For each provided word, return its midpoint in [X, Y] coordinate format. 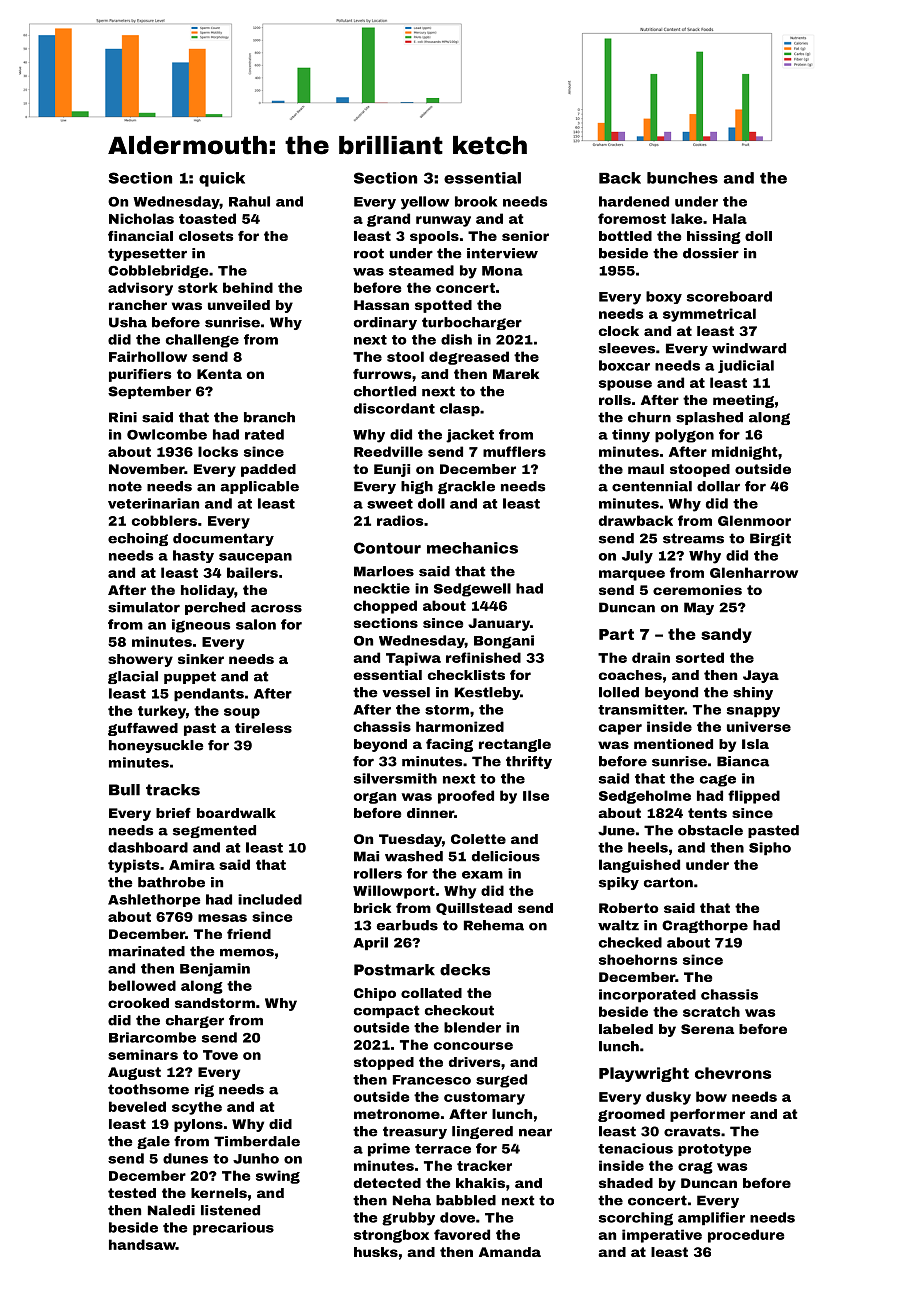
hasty [193, 556]
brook [476, 201]
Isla [755, 744]
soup [242, 713]
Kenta [219, 374]
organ [375, 798]
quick [222, 179]
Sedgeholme [645, 797]
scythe [197, 1108]
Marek [516, 374]
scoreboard [729, 296]
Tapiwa [413, 659]
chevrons [733, 1073]
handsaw [142, 1244]
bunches [682, 178]
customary [484, 1098]
